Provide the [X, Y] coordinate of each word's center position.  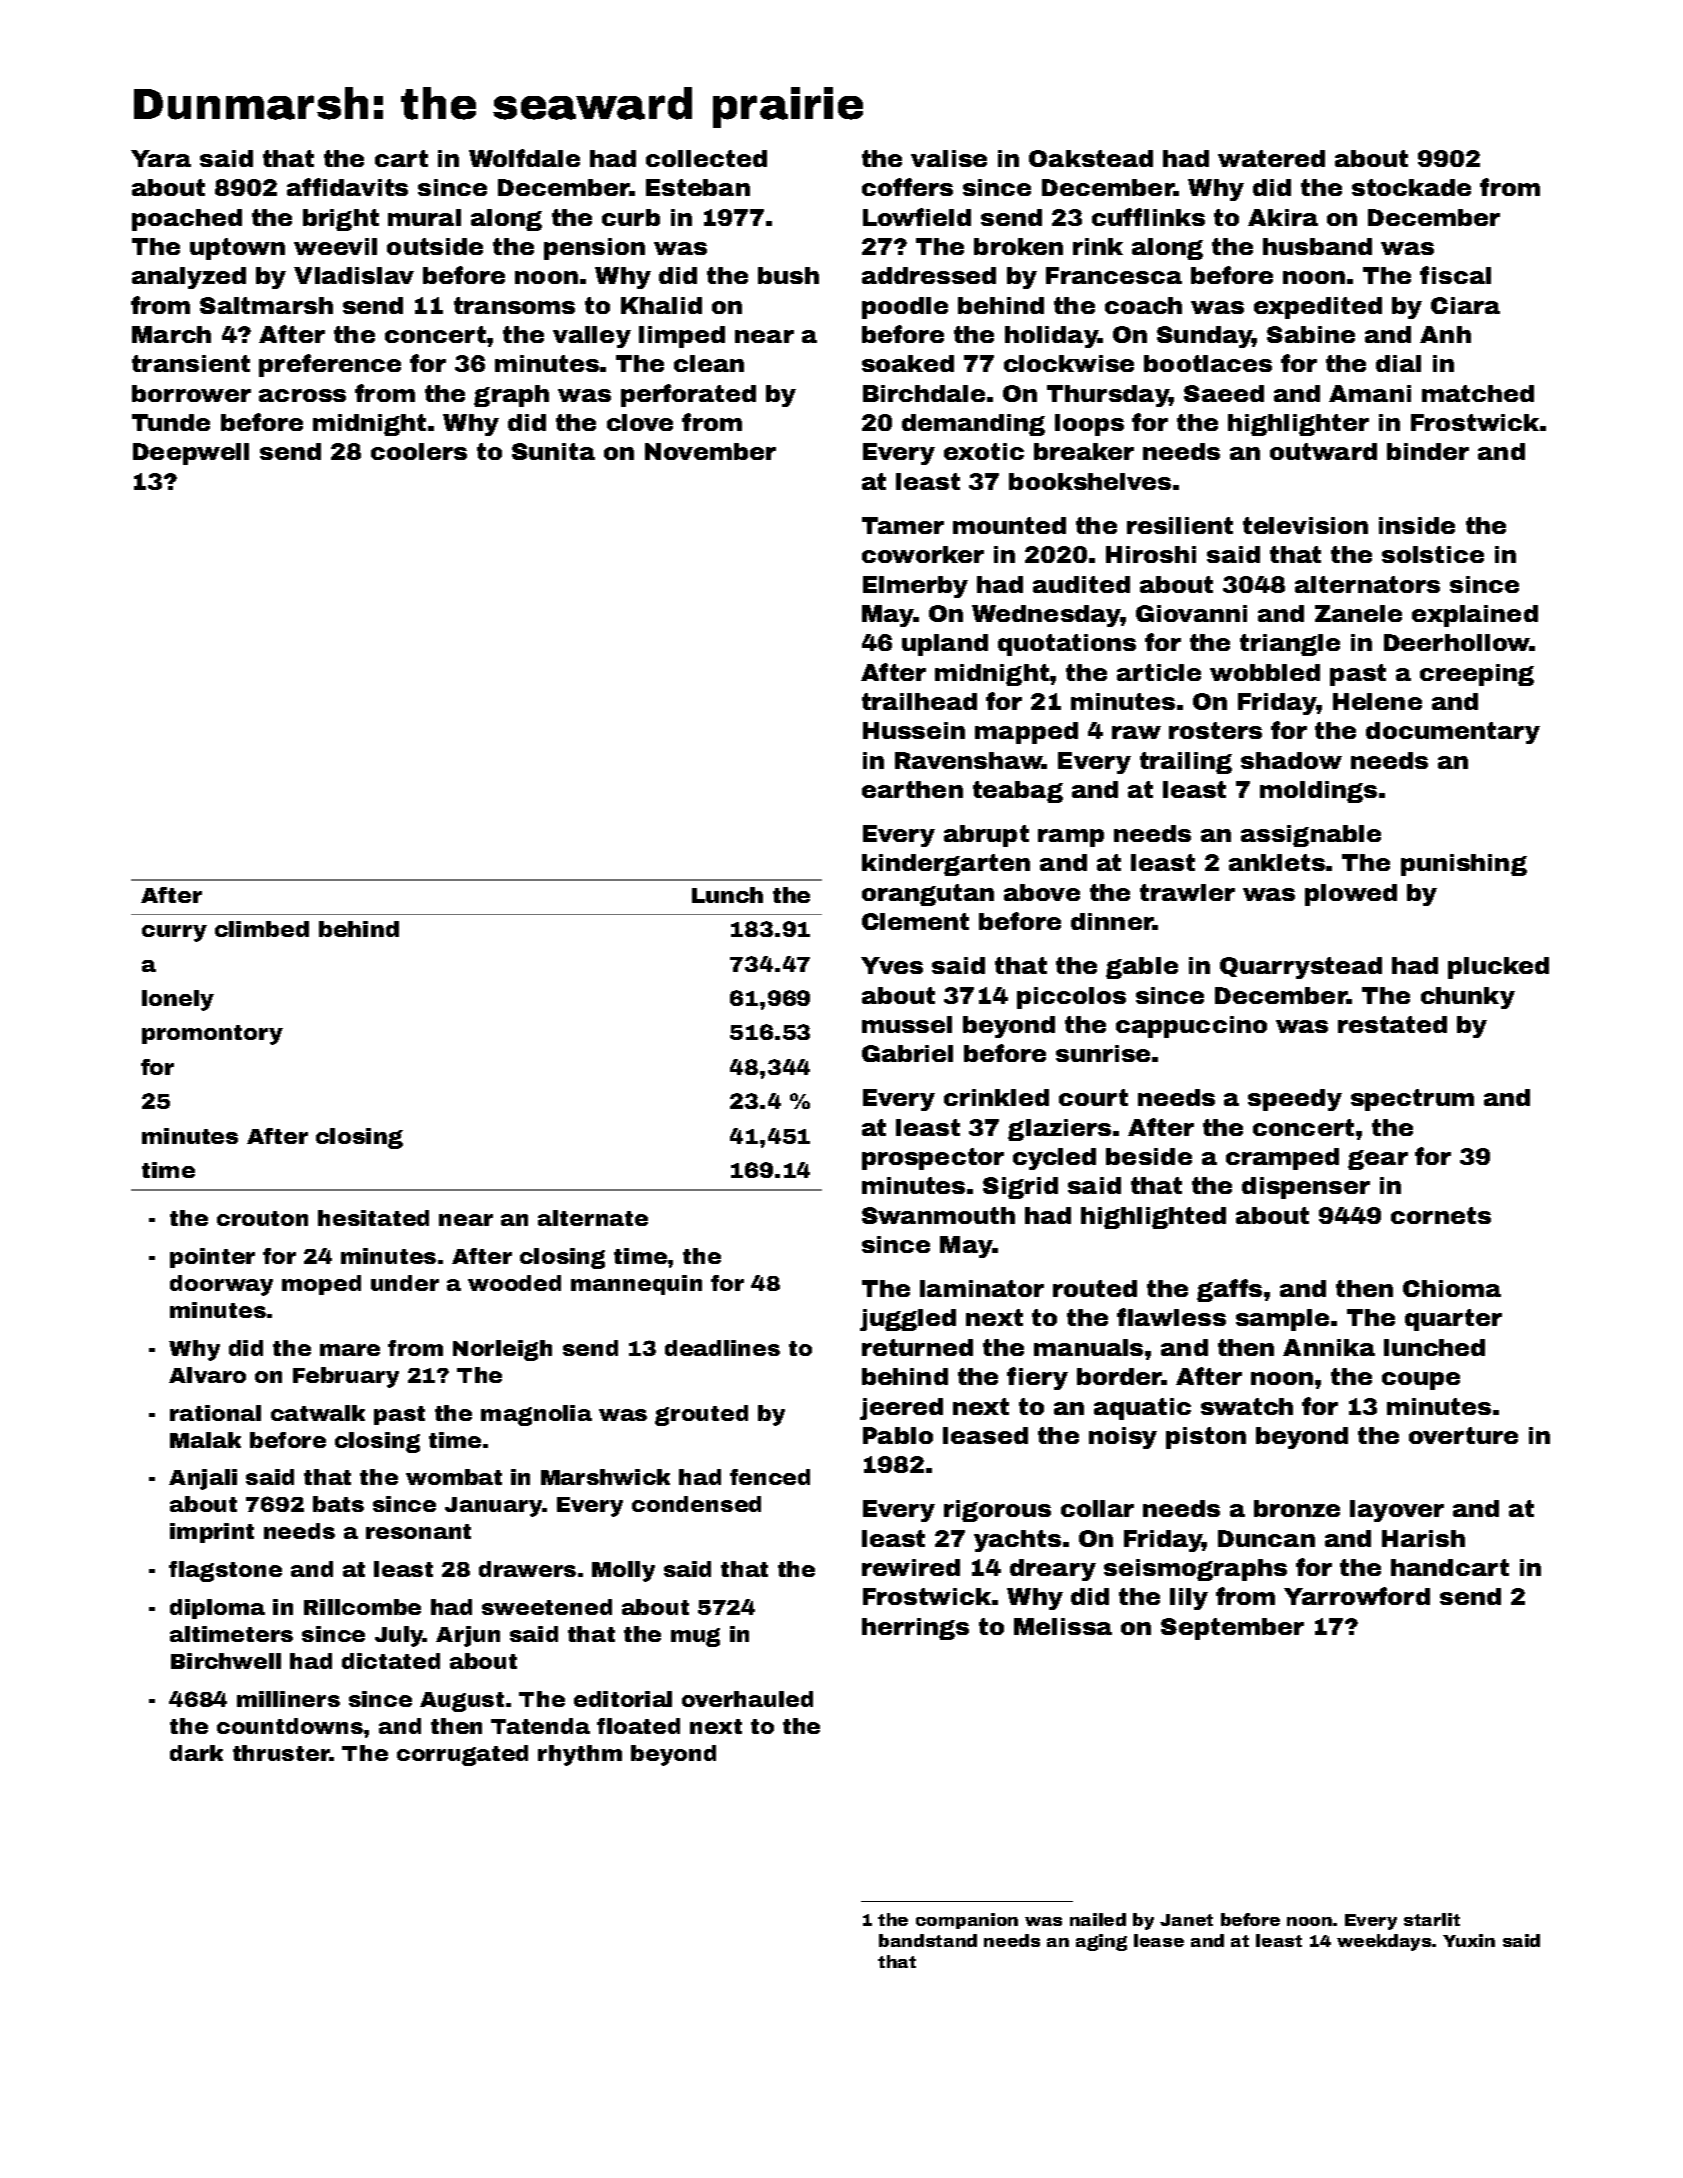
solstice [1433, 554]
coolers [419, 451]
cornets [1441, 1215]
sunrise [1103, 1053]
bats [338, 1504]
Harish [1423, 1538]
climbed [262, 929]
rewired [911, 1567]
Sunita [553, 451]
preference [330, 365]
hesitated [373, 1218]
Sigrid [1020, 1188]
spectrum [1412, 1100]
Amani [1370, 393]
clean [709, 363]
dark [196, 1753]
